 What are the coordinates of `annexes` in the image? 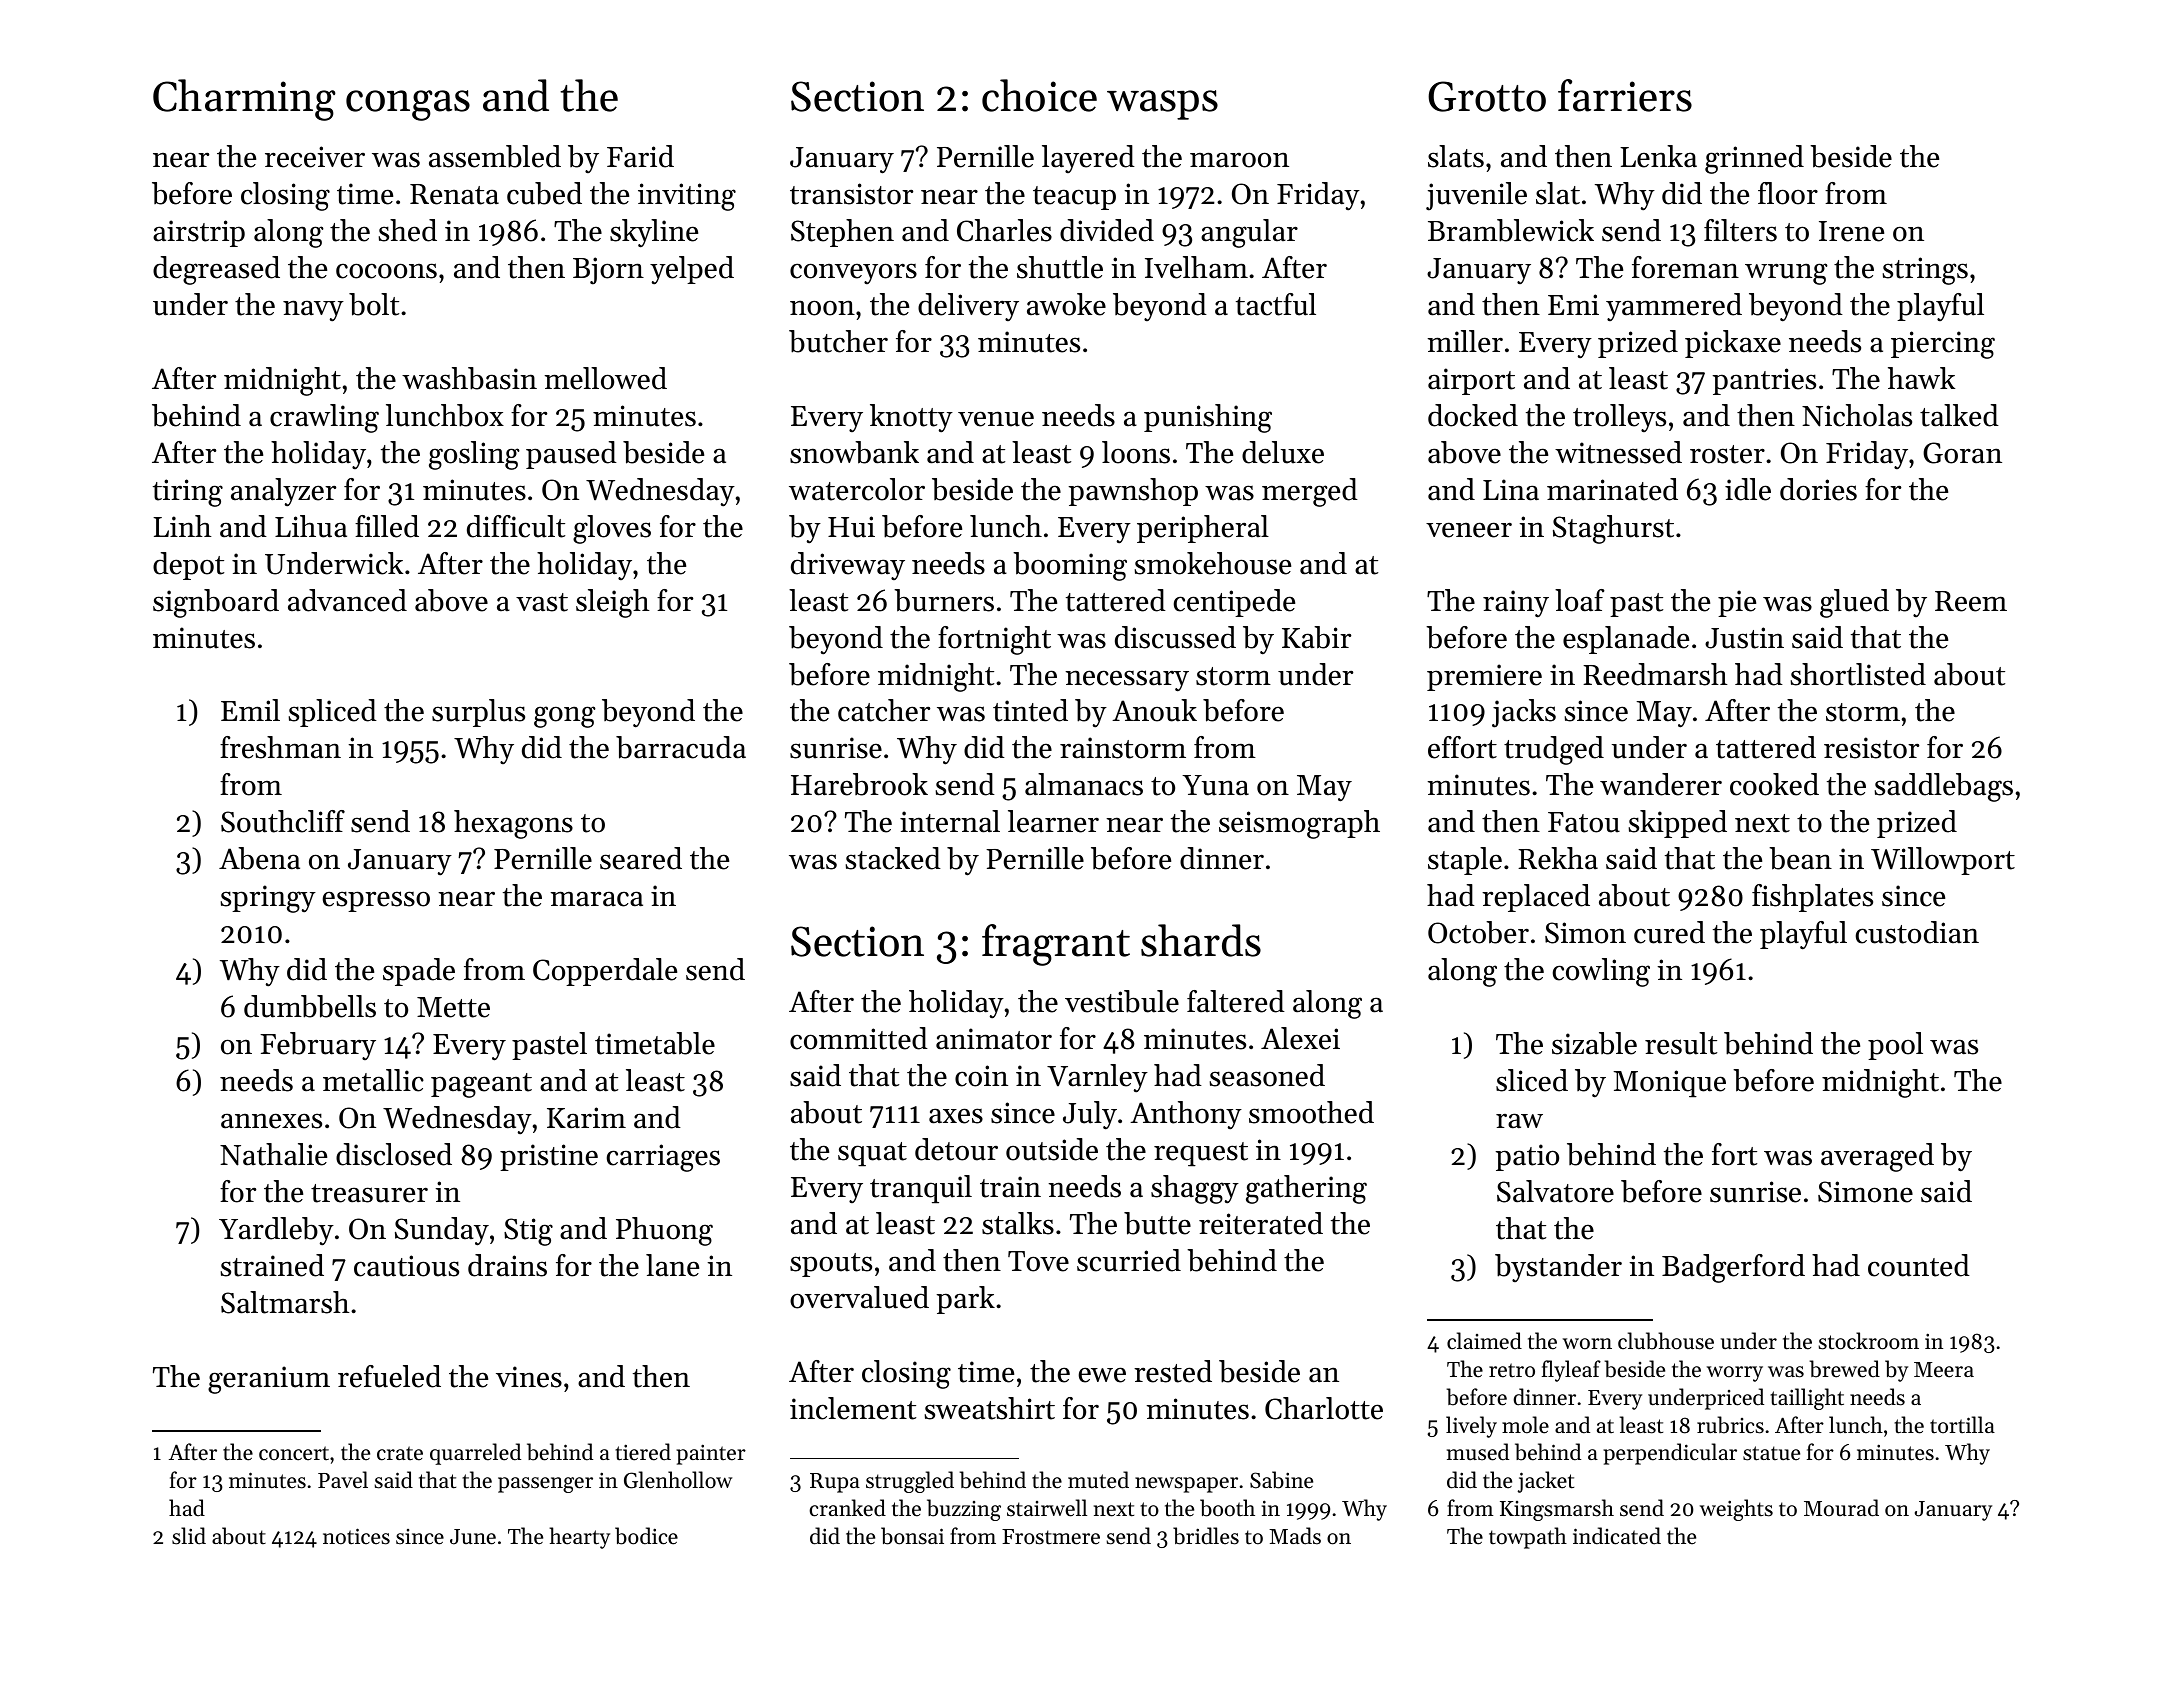 It's located at (271, 1121).
